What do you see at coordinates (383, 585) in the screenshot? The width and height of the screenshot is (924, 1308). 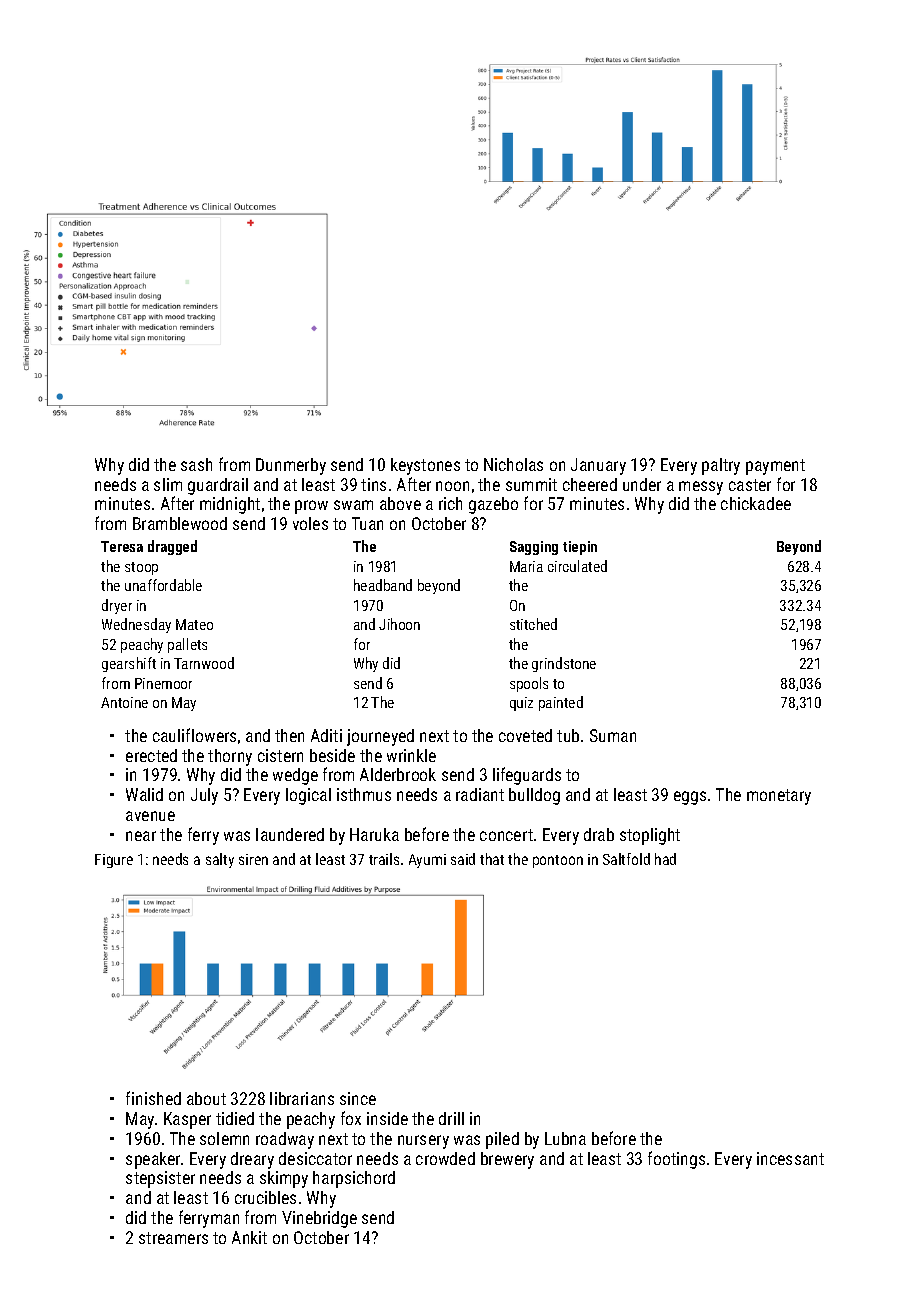 I see `headband` at bounding box center [383, 585].
